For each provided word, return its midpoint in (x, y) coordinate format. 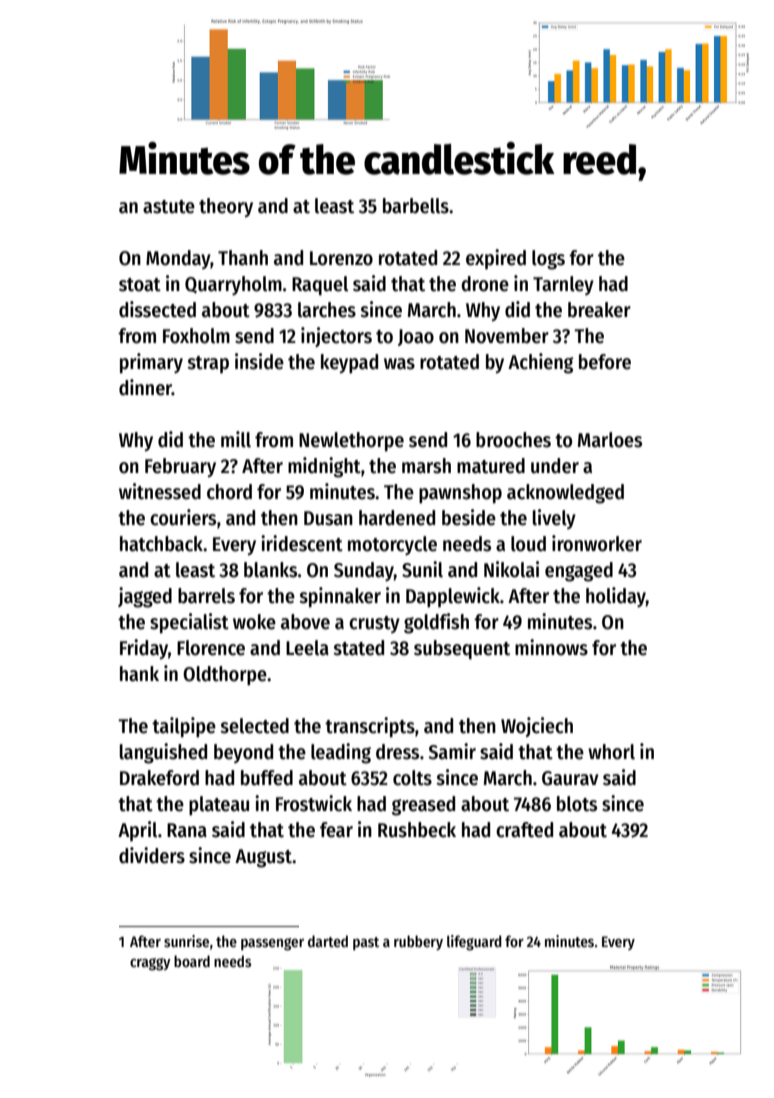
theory (226, 207)
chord (229, 492)
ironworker (597, 543)
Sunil (422, 569)
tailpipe (184, 727)
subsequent (462, 650)
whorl (611, 752)
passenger (272, 944)
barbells (416, 206)
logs (548, 260)
